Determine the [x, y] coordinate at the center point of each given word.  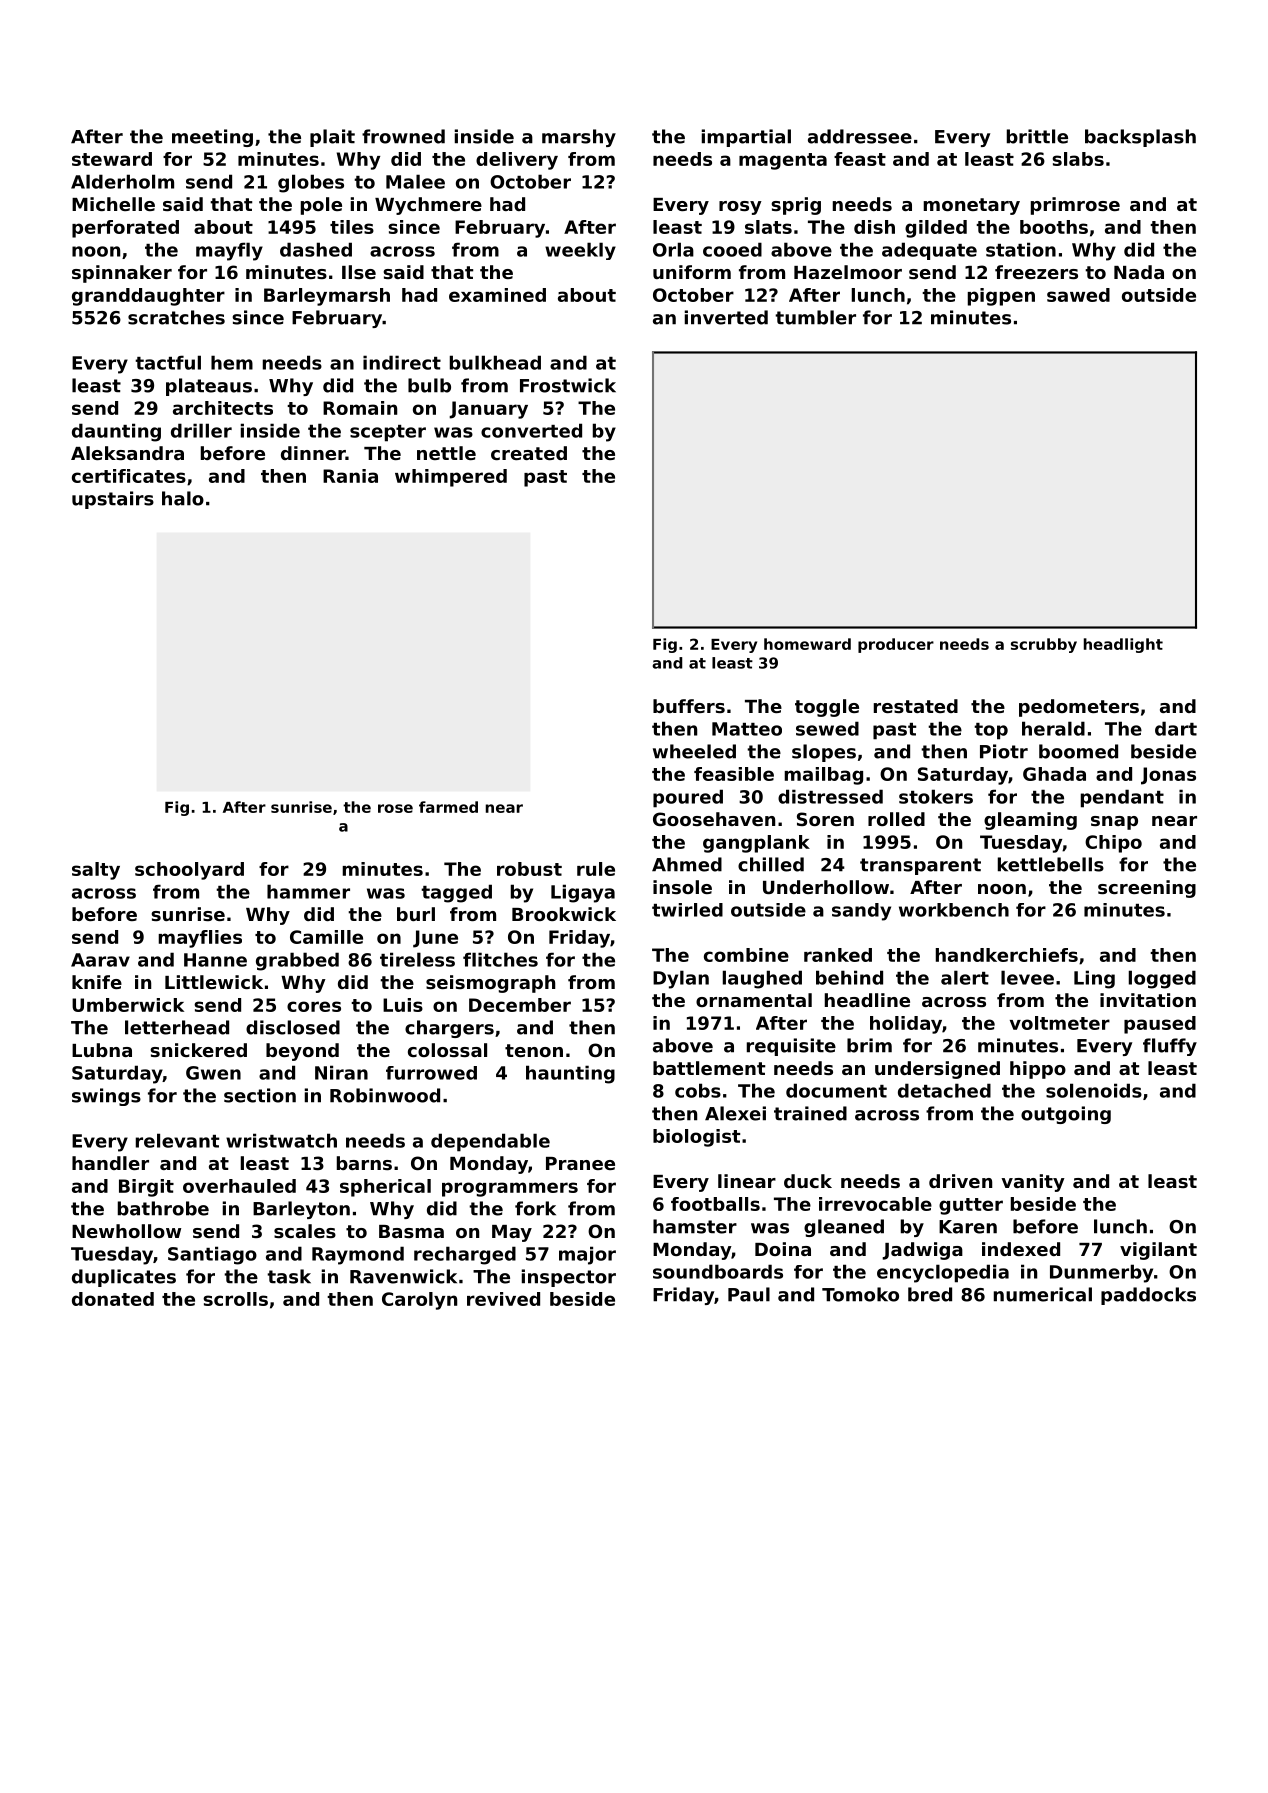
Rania [350, 476]
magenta [783, 161]
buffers [689, 706]
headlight [1123, 645]
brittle [1037, 136]
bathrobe [163, 1208]
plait [332, 138]
